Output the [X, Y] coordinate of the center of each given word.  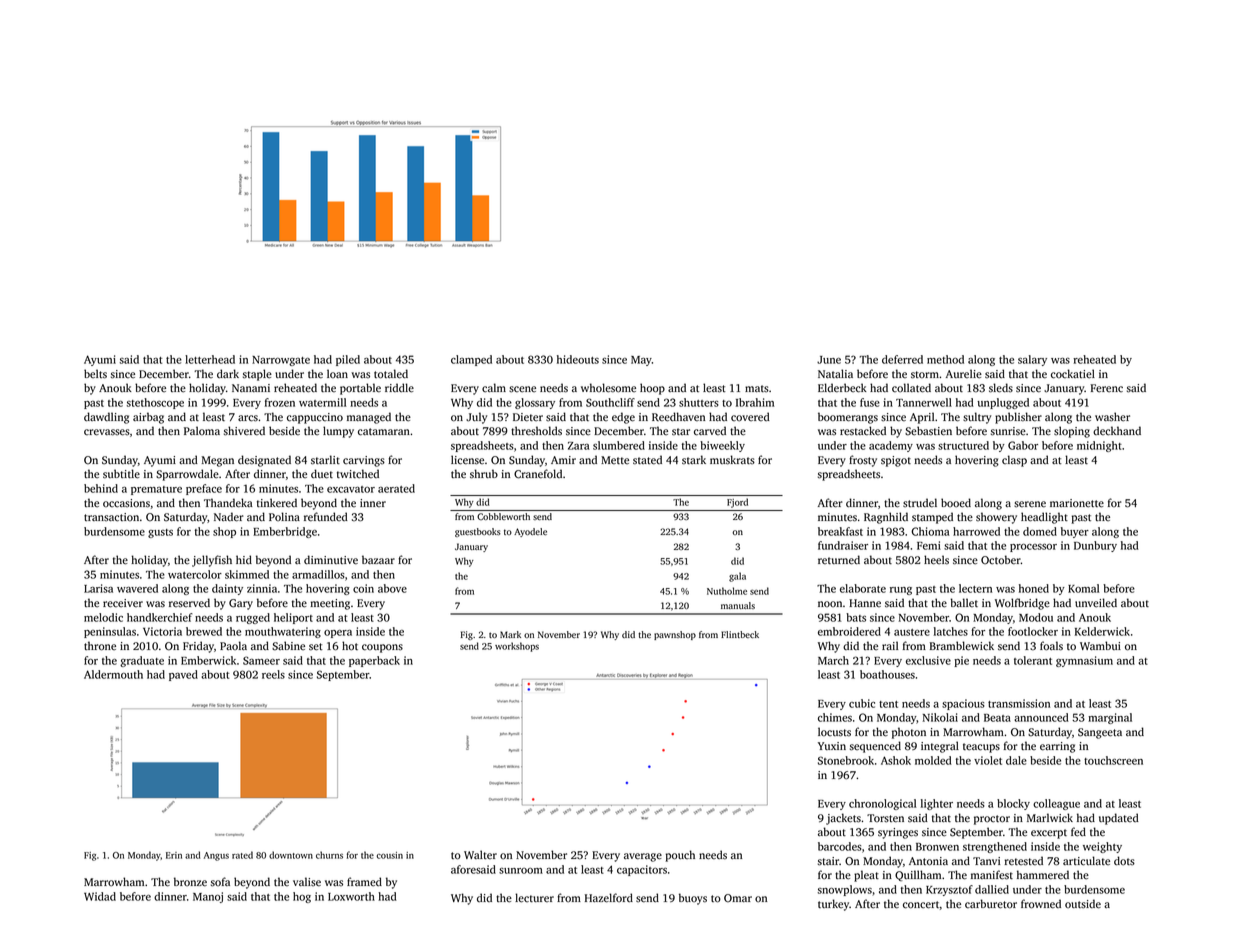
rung [901, 591]
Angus [216, 856]
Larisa [98, 588]
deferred [902, 359]
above [392, 588]
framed [364, 882]
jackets [843, 819]
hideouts [578, 359]
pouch [680, 856]
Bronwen [937, 847]
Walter [480, 854]
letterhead [210, 359]
